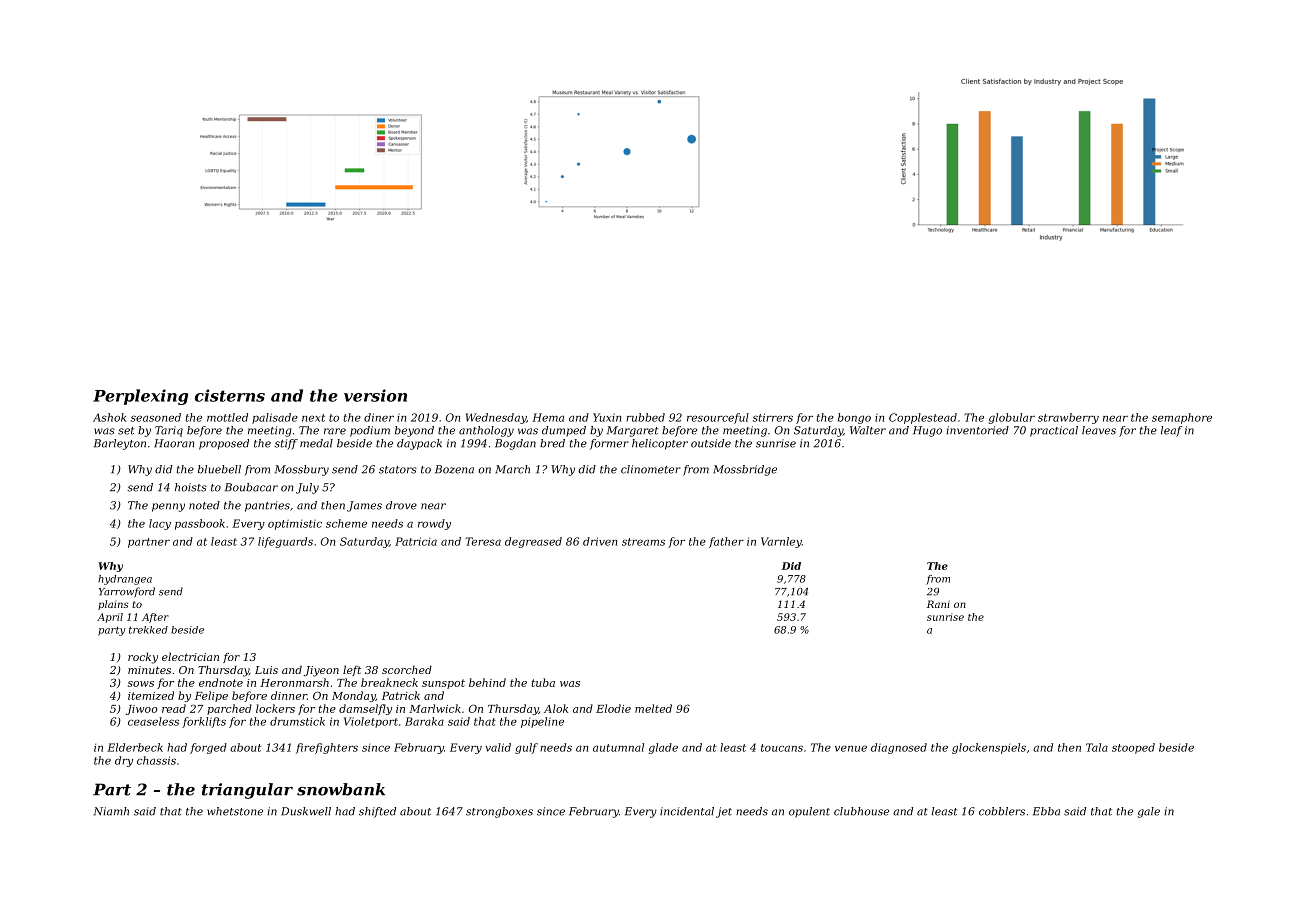  Describe the element at coordinates (1012, 418) in the page. I see `globular` at that location.
